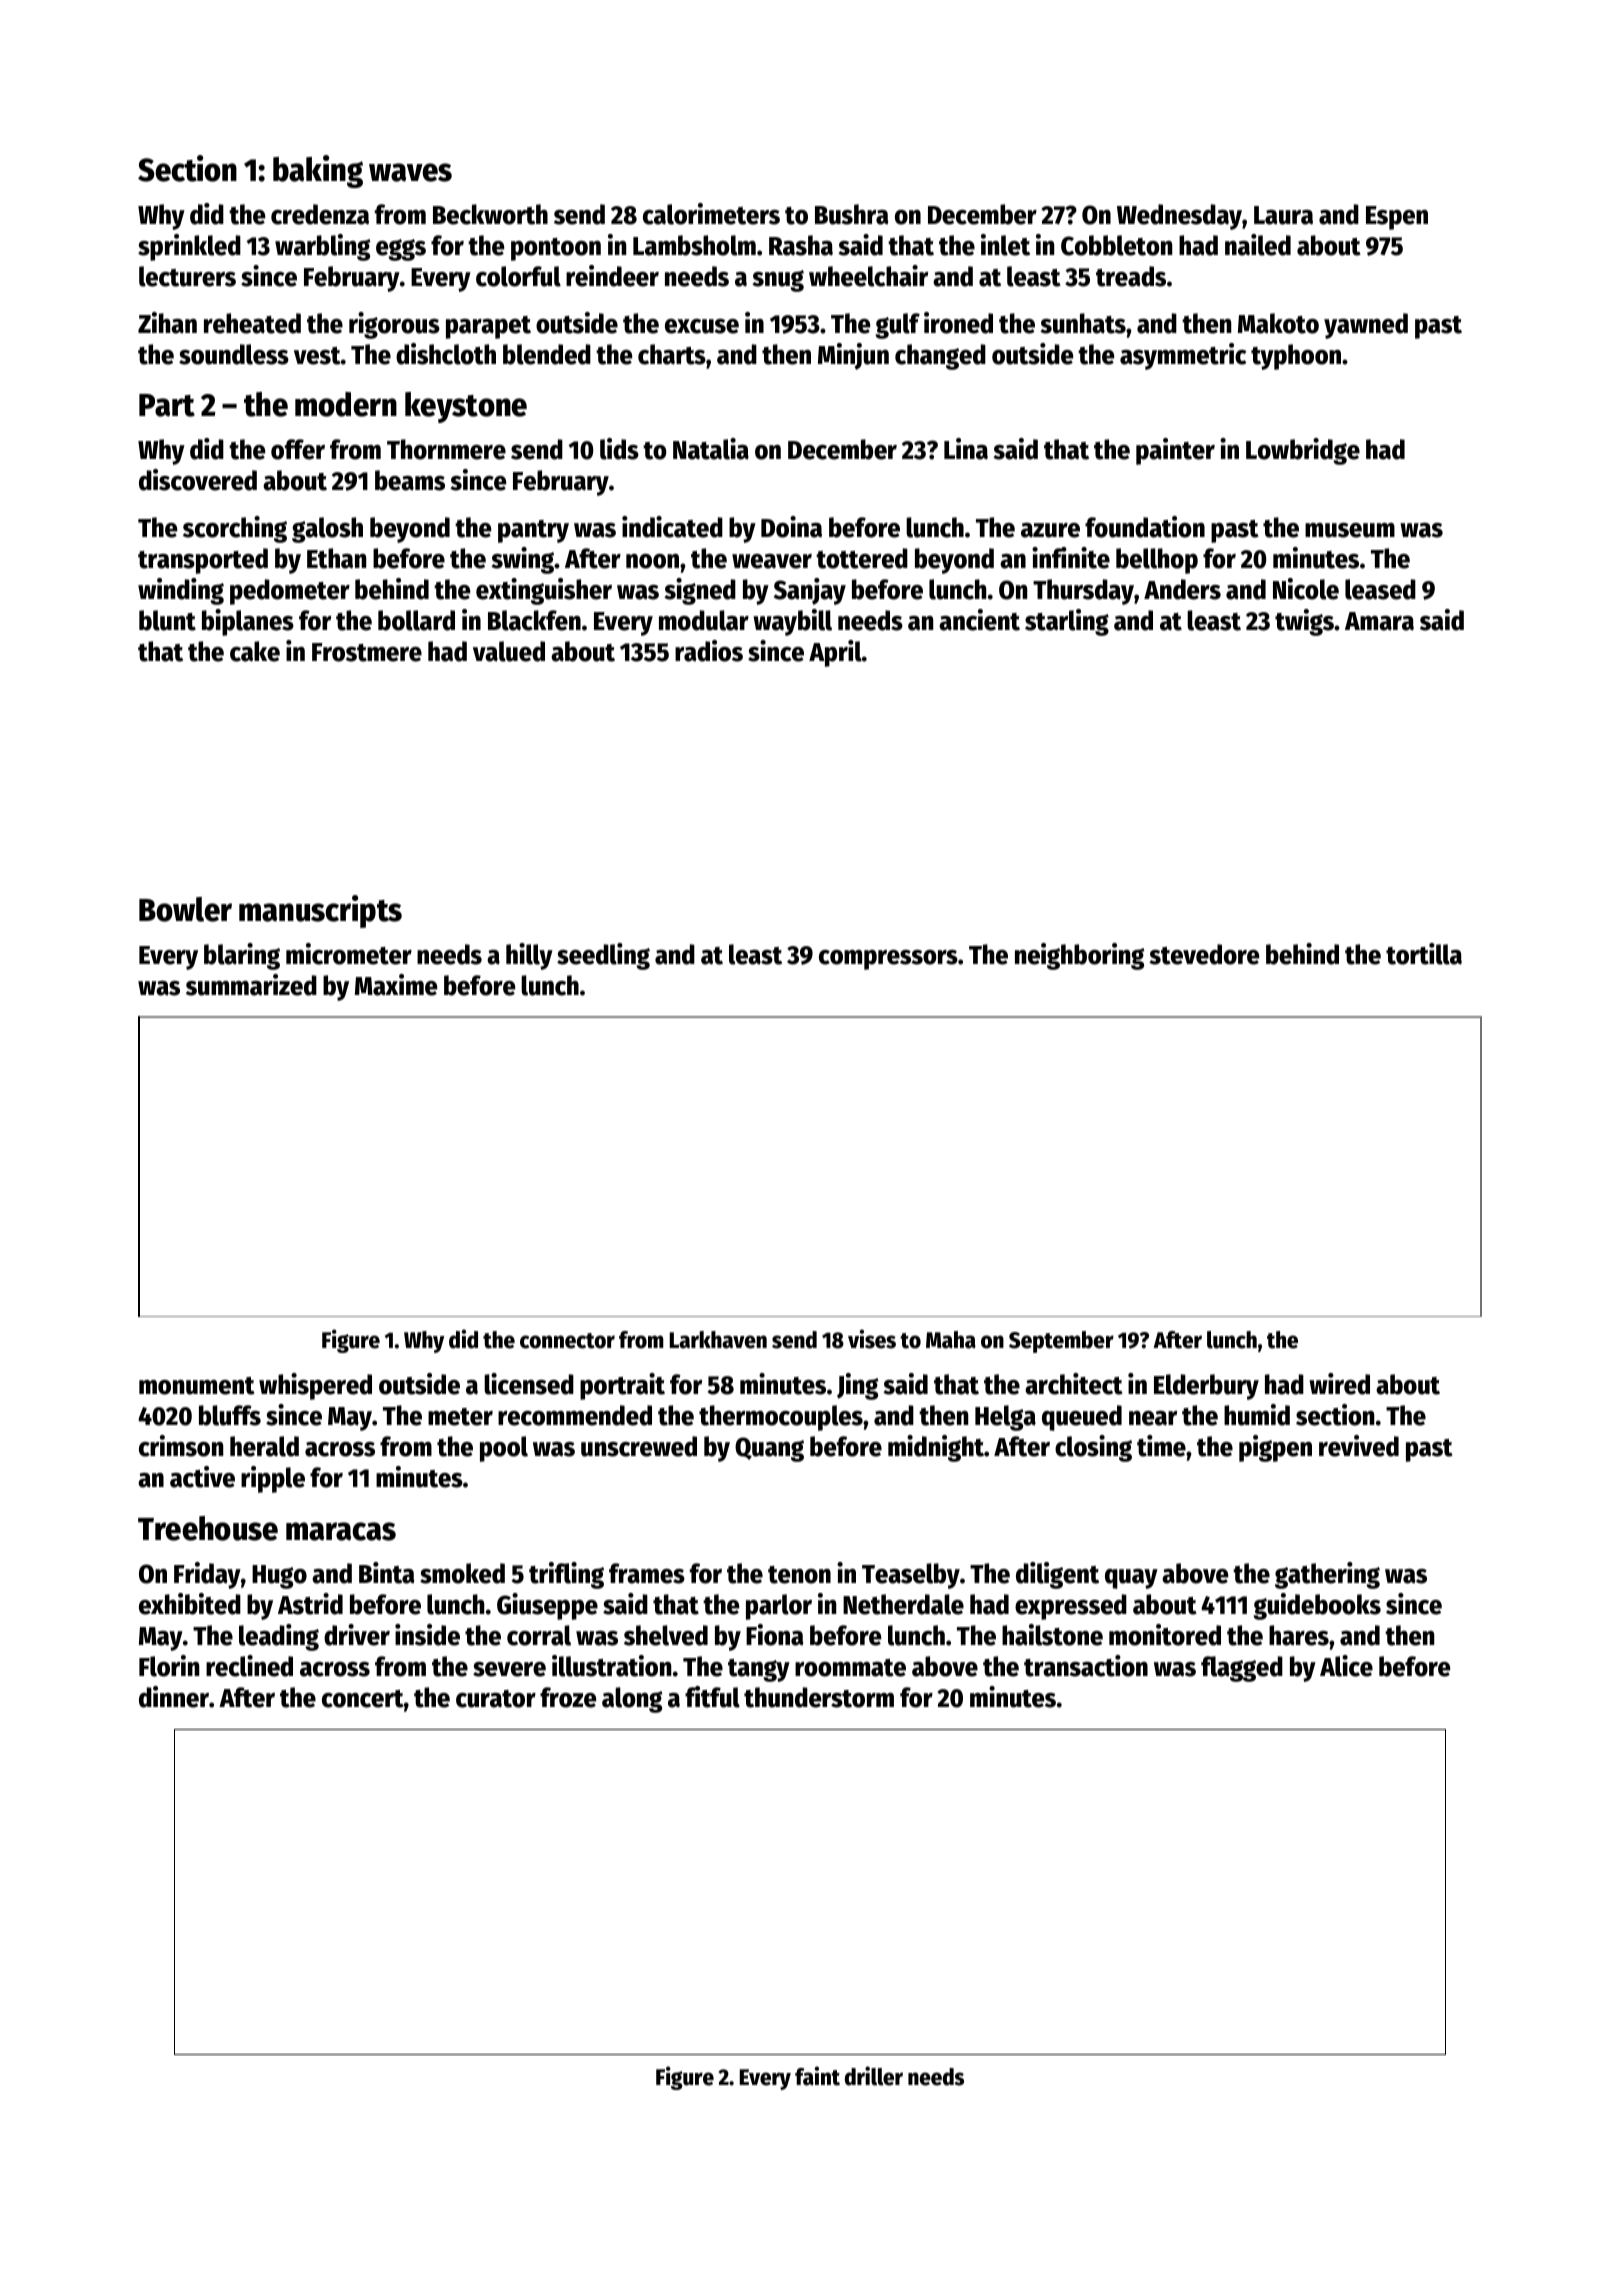 Image resolution: width=1620 pixels, height=2292 pixels. What do you see at coordinates (315, 1386) in the screenshot?
I see `whispered` at bounding box center [315, 1386].
